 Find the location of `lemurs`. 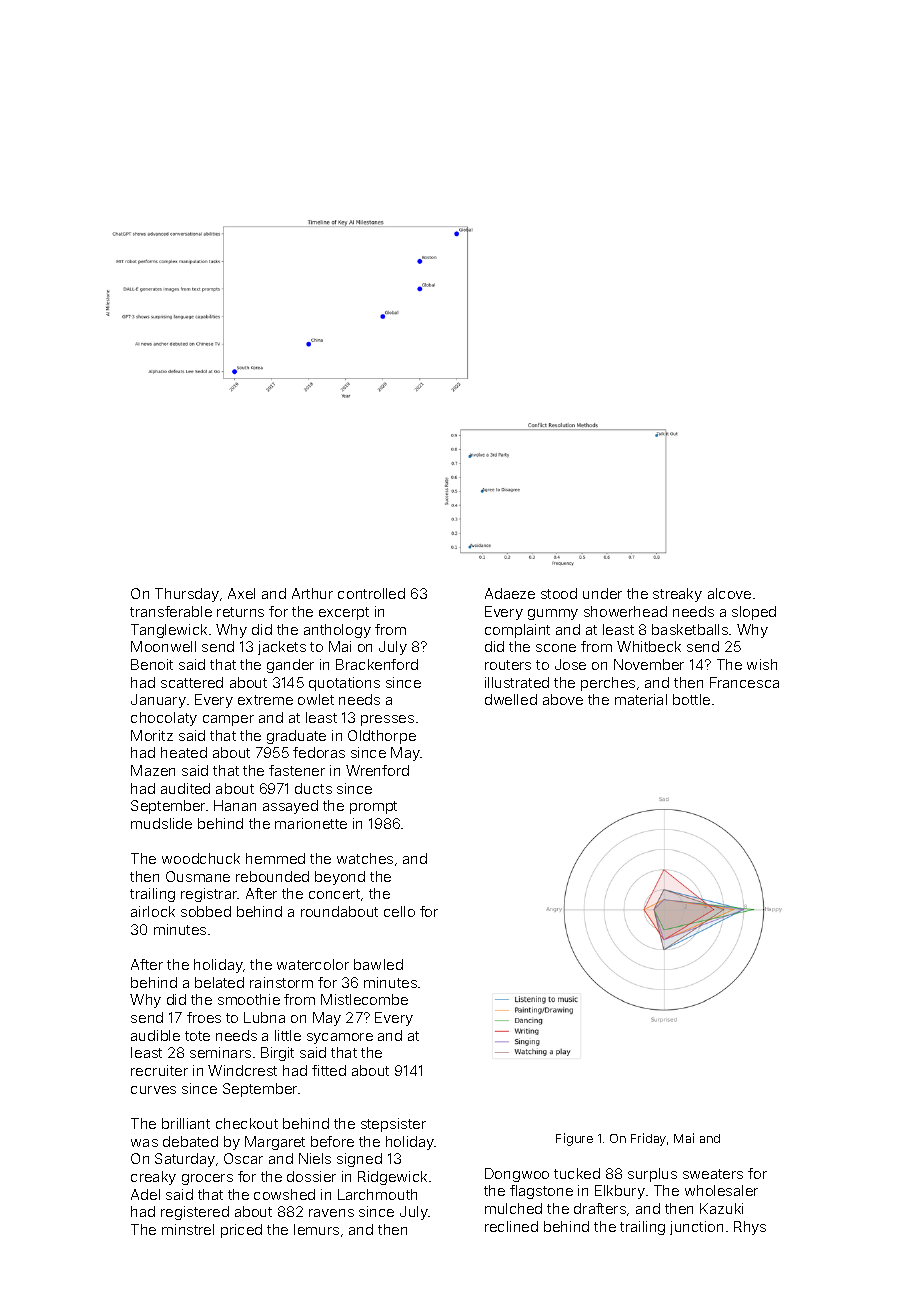

lemurs is located at coordinates (316, 1229).
